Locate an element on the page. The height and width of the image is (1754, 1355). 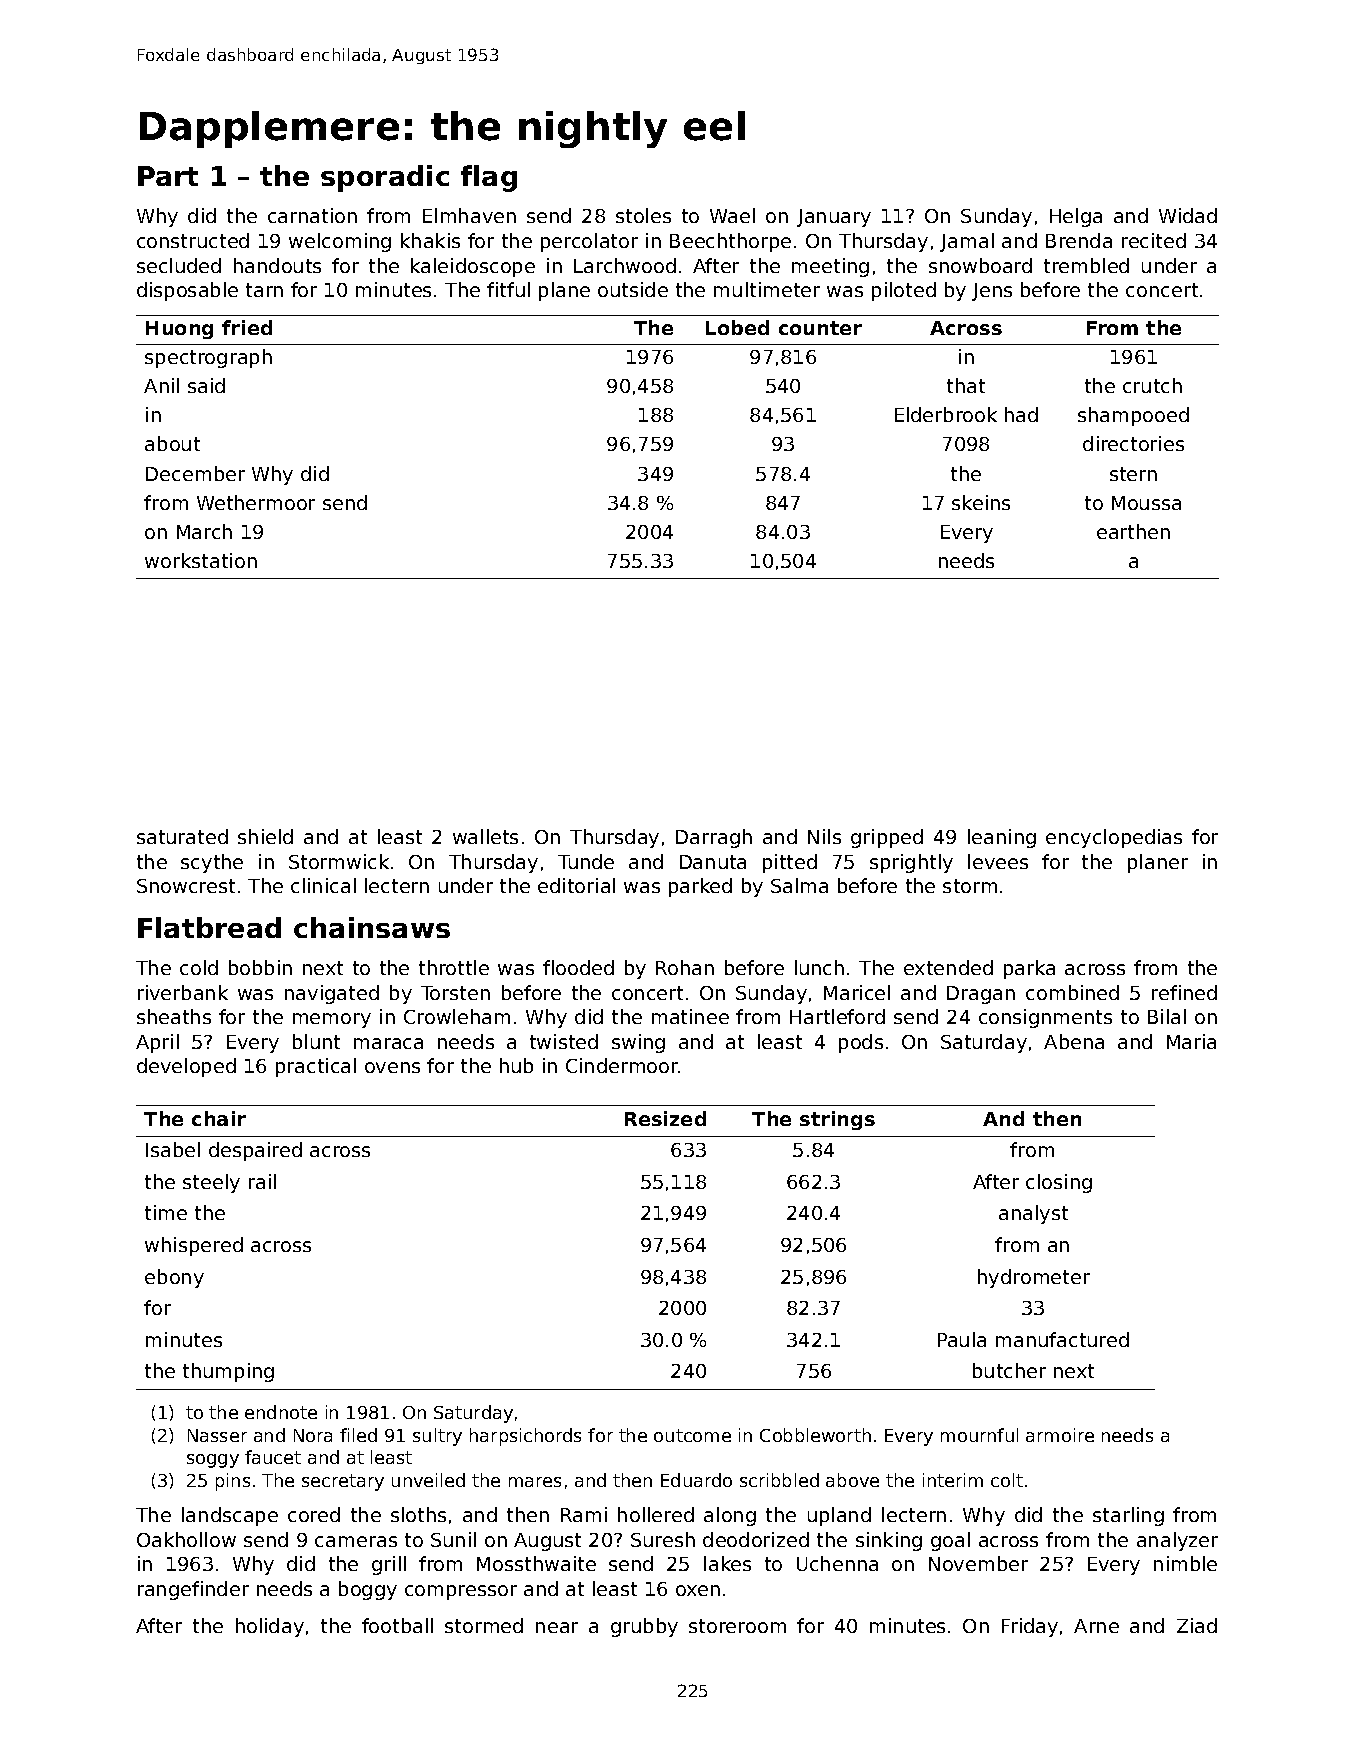
thumping is located at coordinates (228, 1372).
